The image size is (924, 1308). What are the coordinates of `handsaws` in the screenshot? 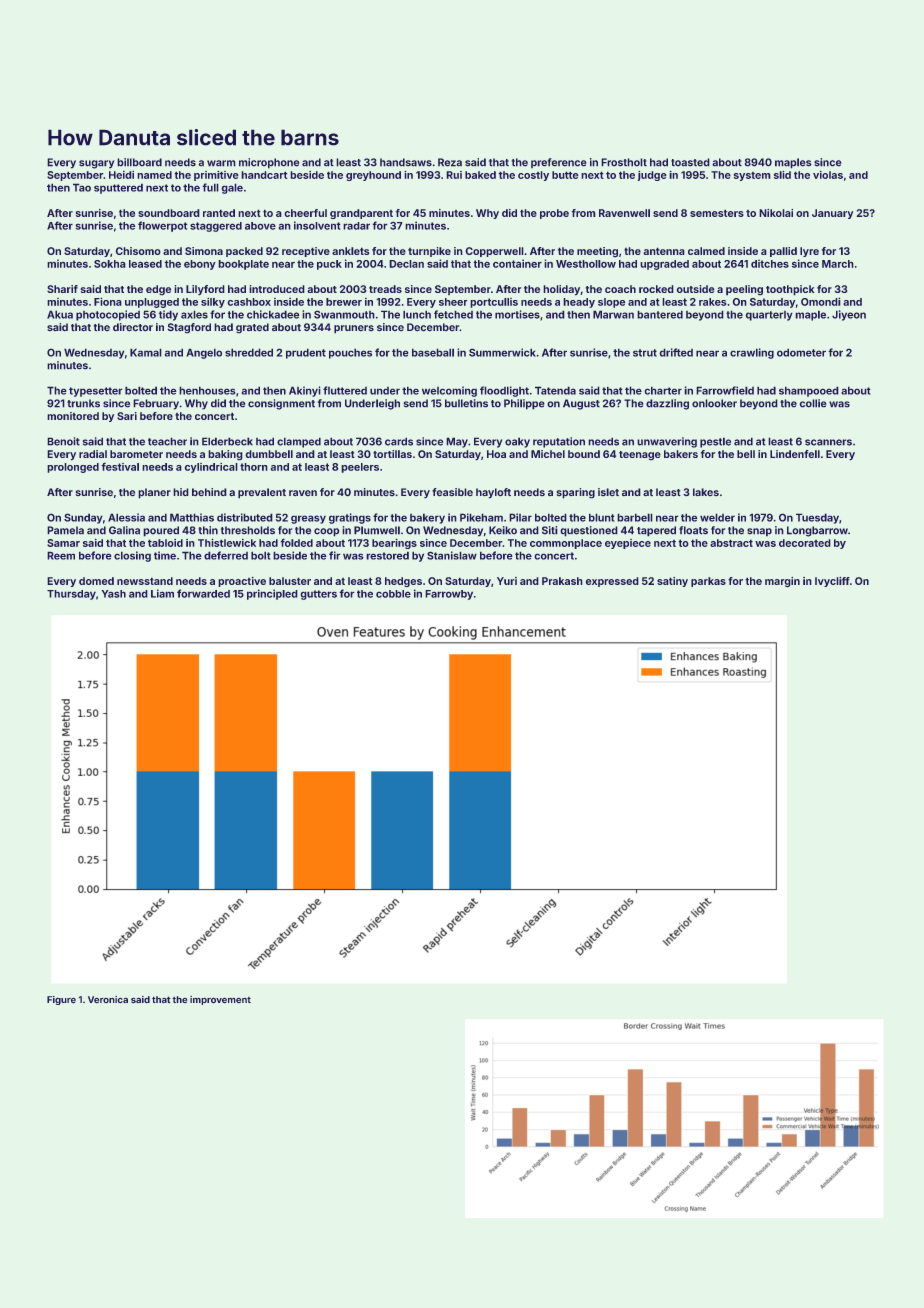 It's located at (406, 162).
